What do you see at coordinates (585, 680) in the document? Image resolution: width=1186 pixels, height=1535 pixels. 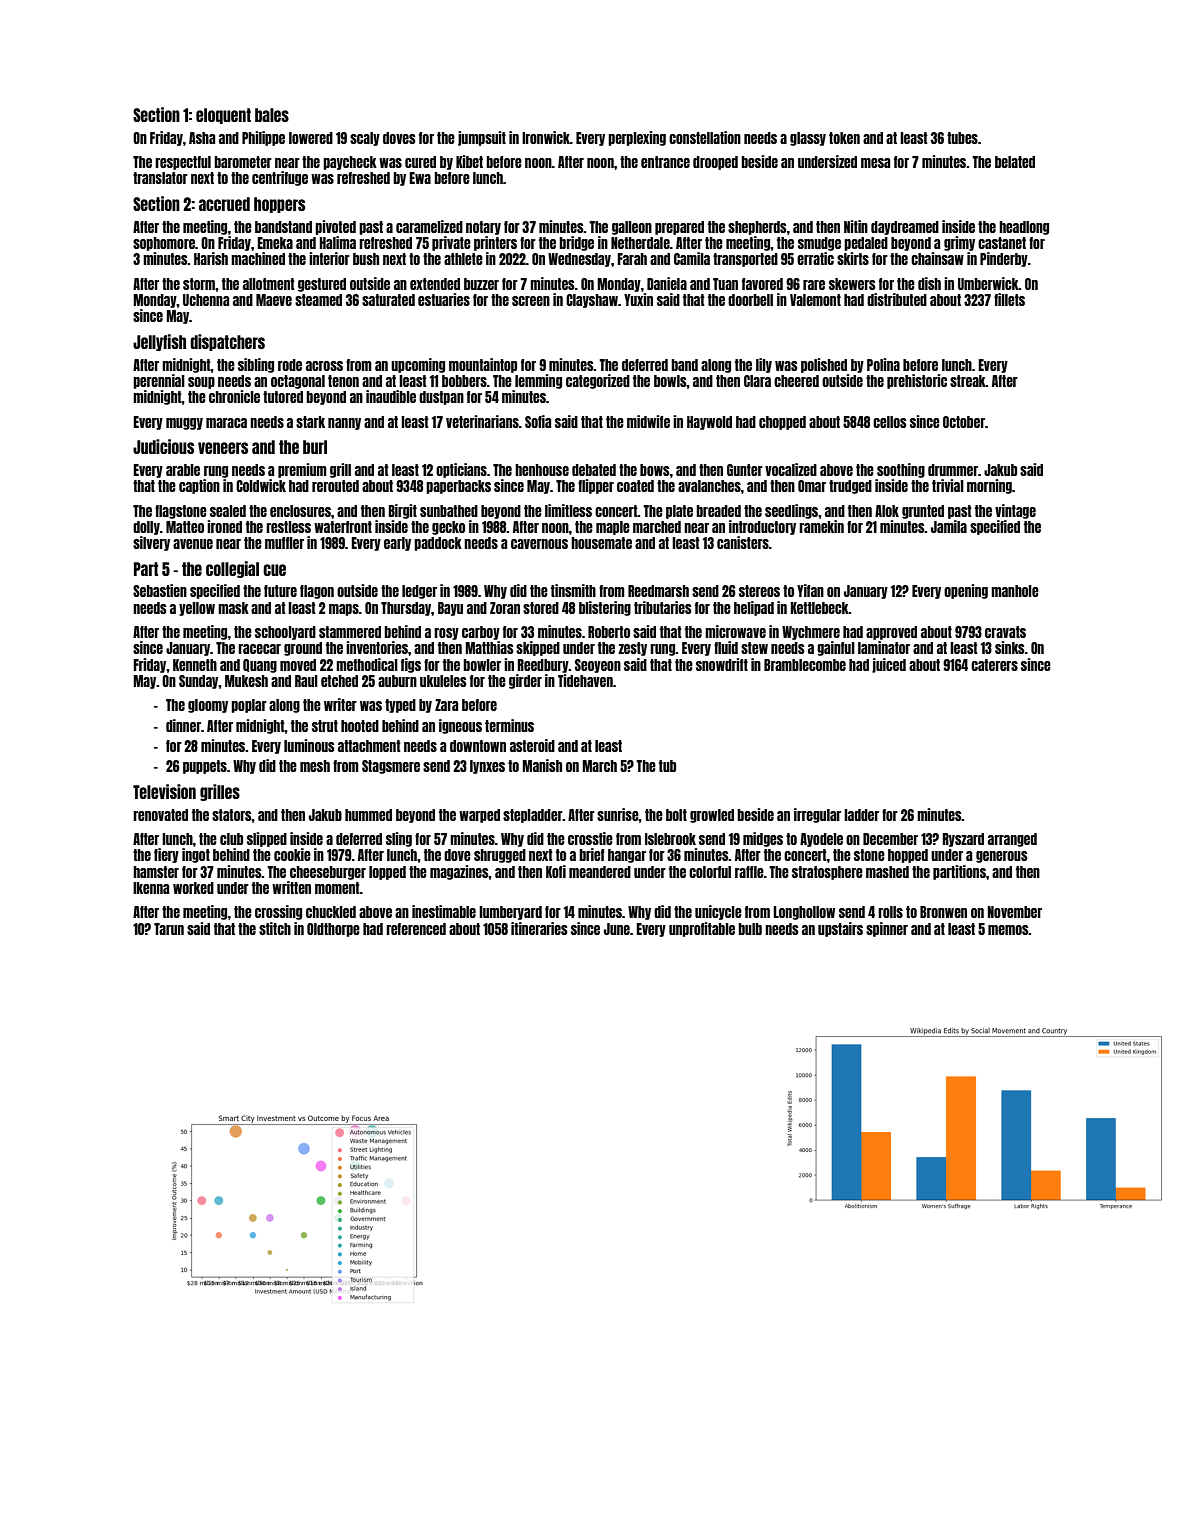 I see `Tidehaven` at bounding box center [585, 680].
